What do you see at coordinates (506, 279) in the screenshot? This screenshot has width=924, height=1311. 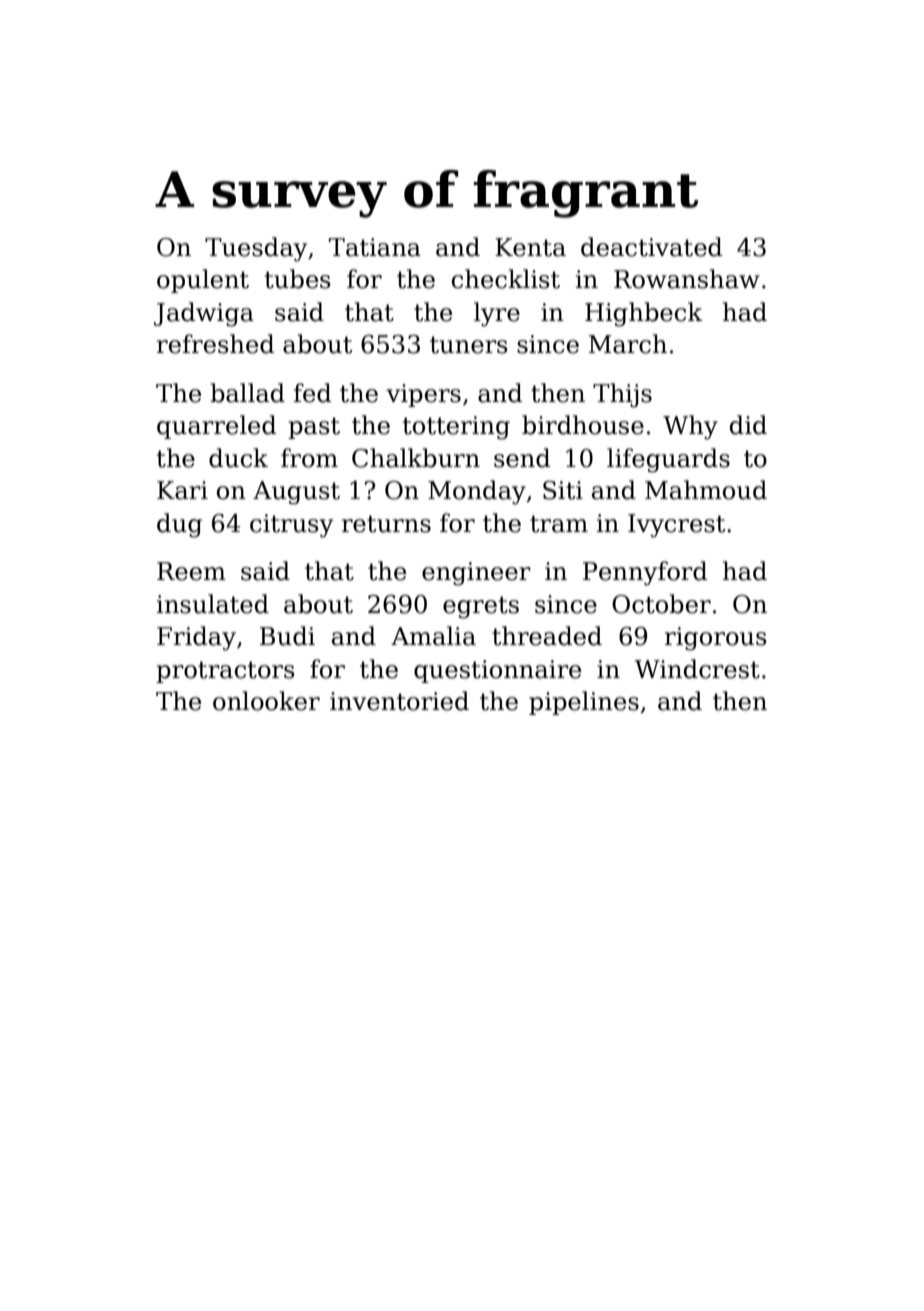 I see `checklist` at bounding box center [506, 279].
